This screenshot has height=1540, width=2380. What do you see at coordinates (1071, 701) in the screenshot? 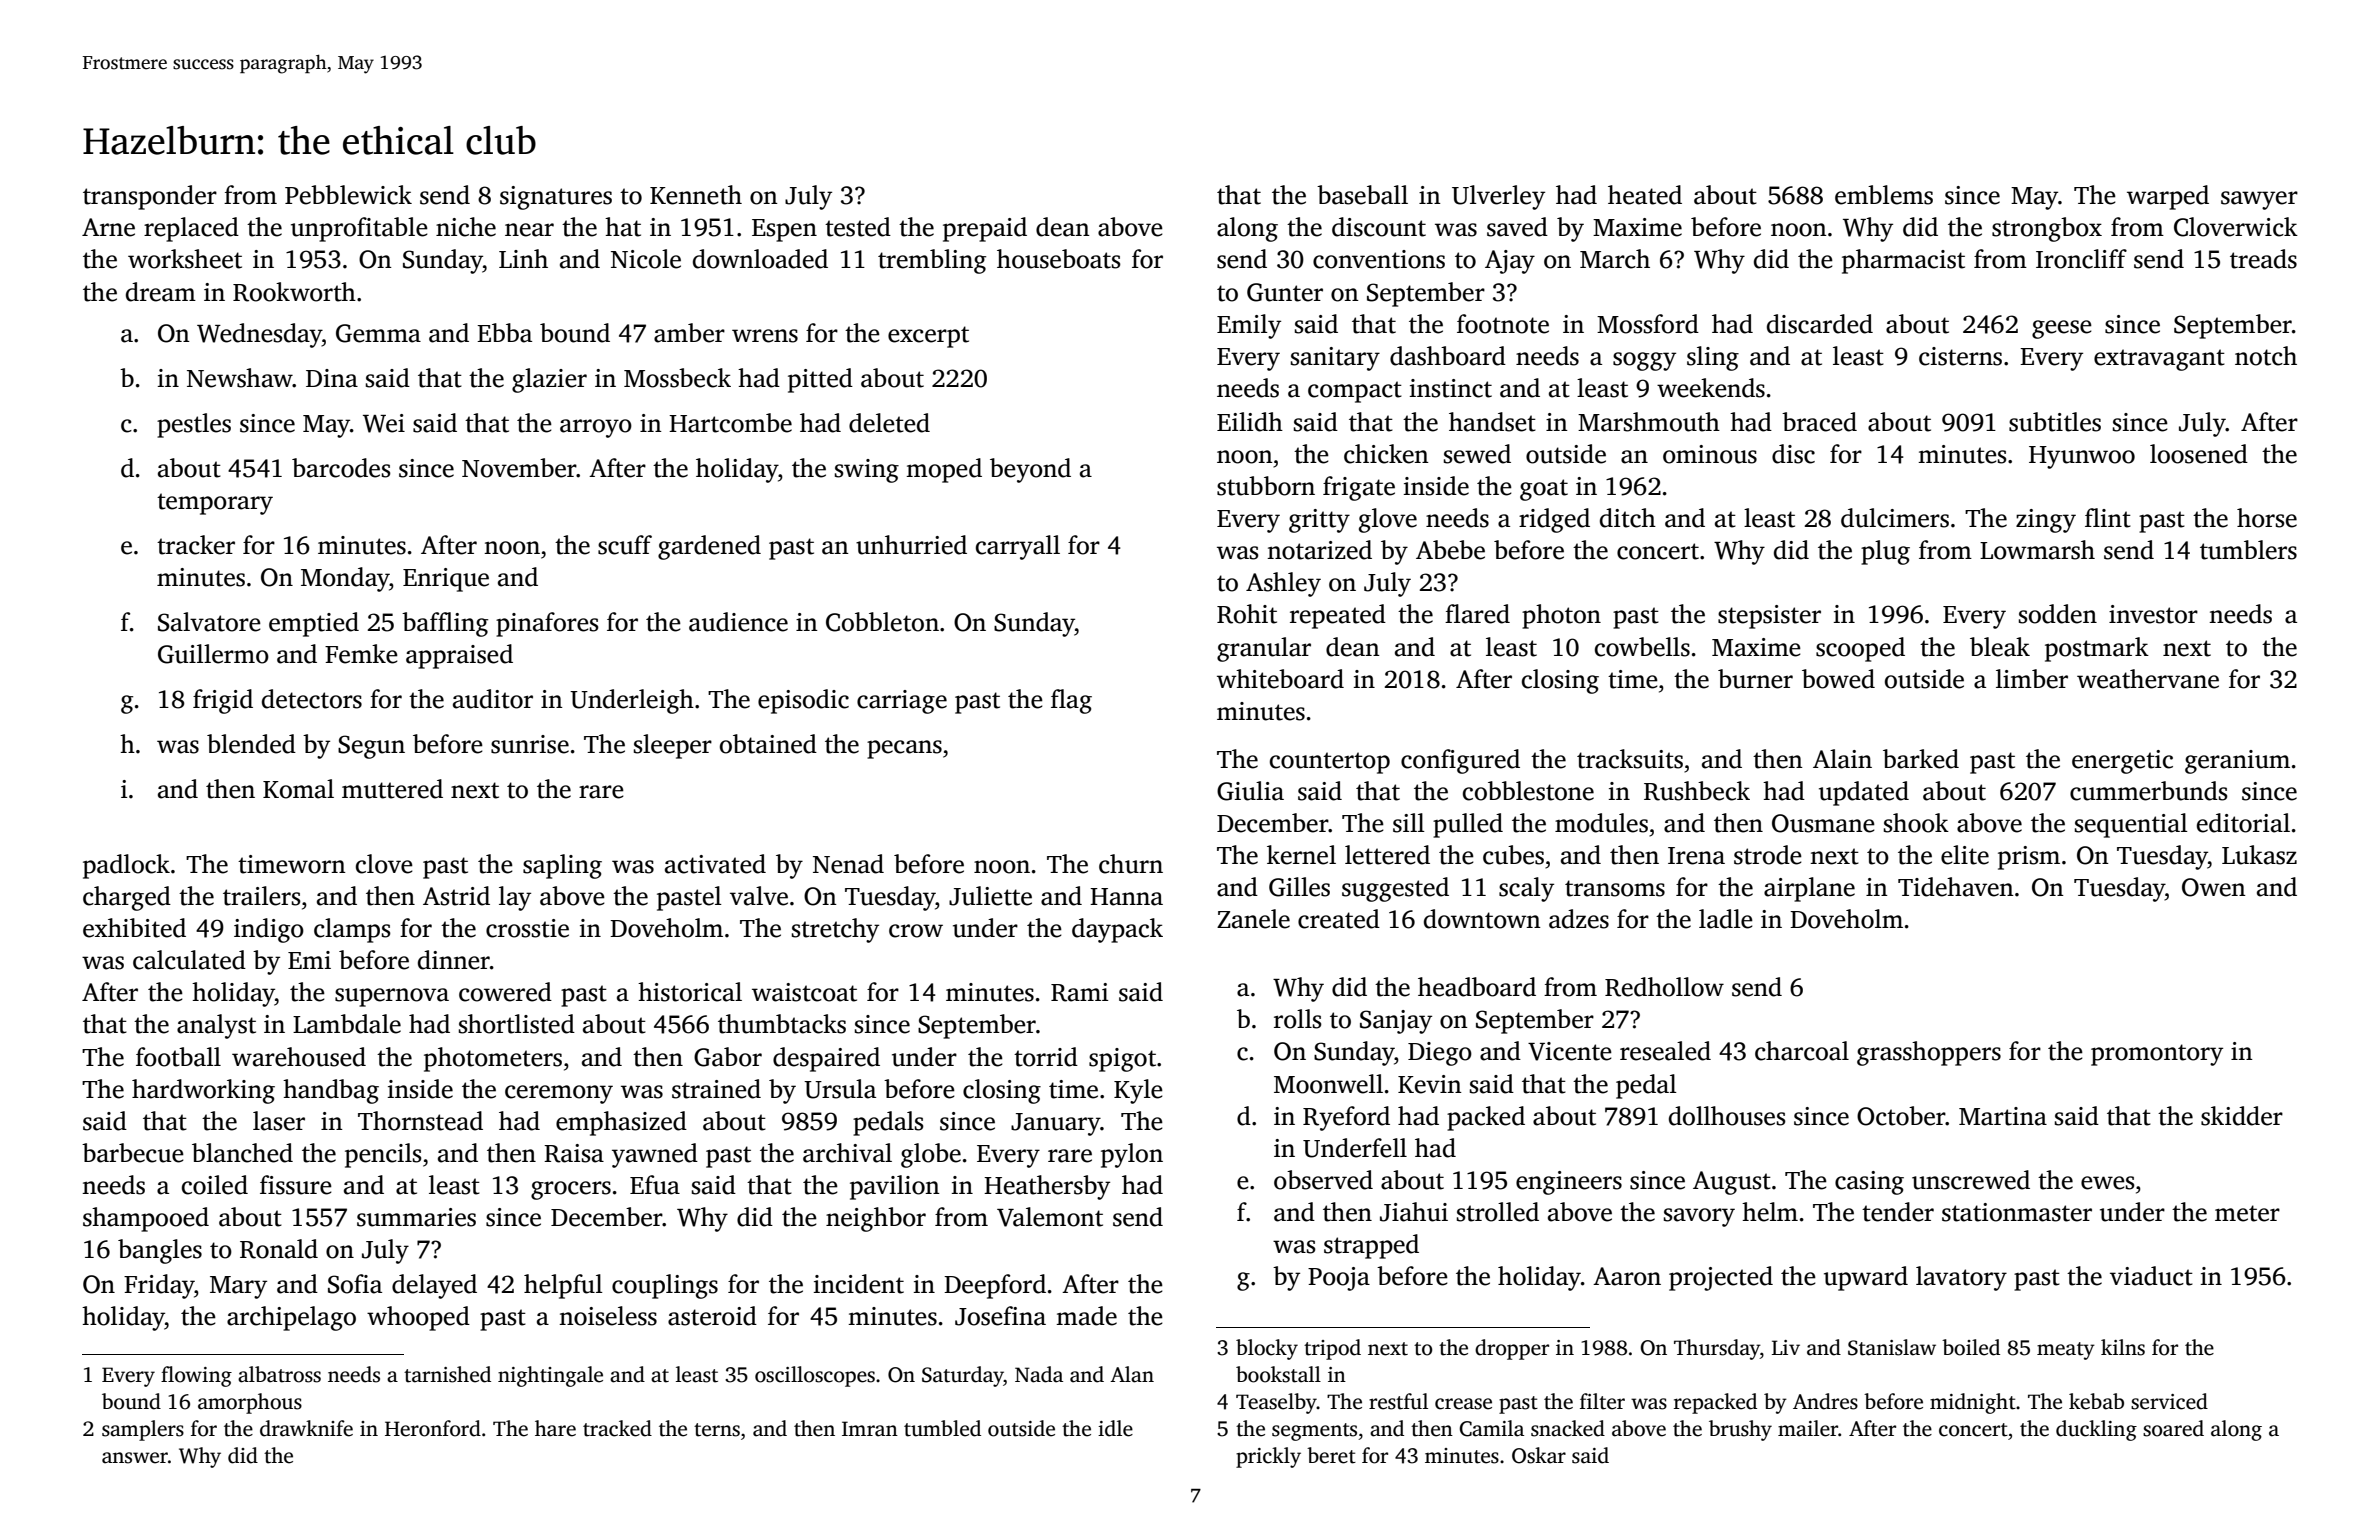
I see `flag` at bounding box center [1071, 701].
